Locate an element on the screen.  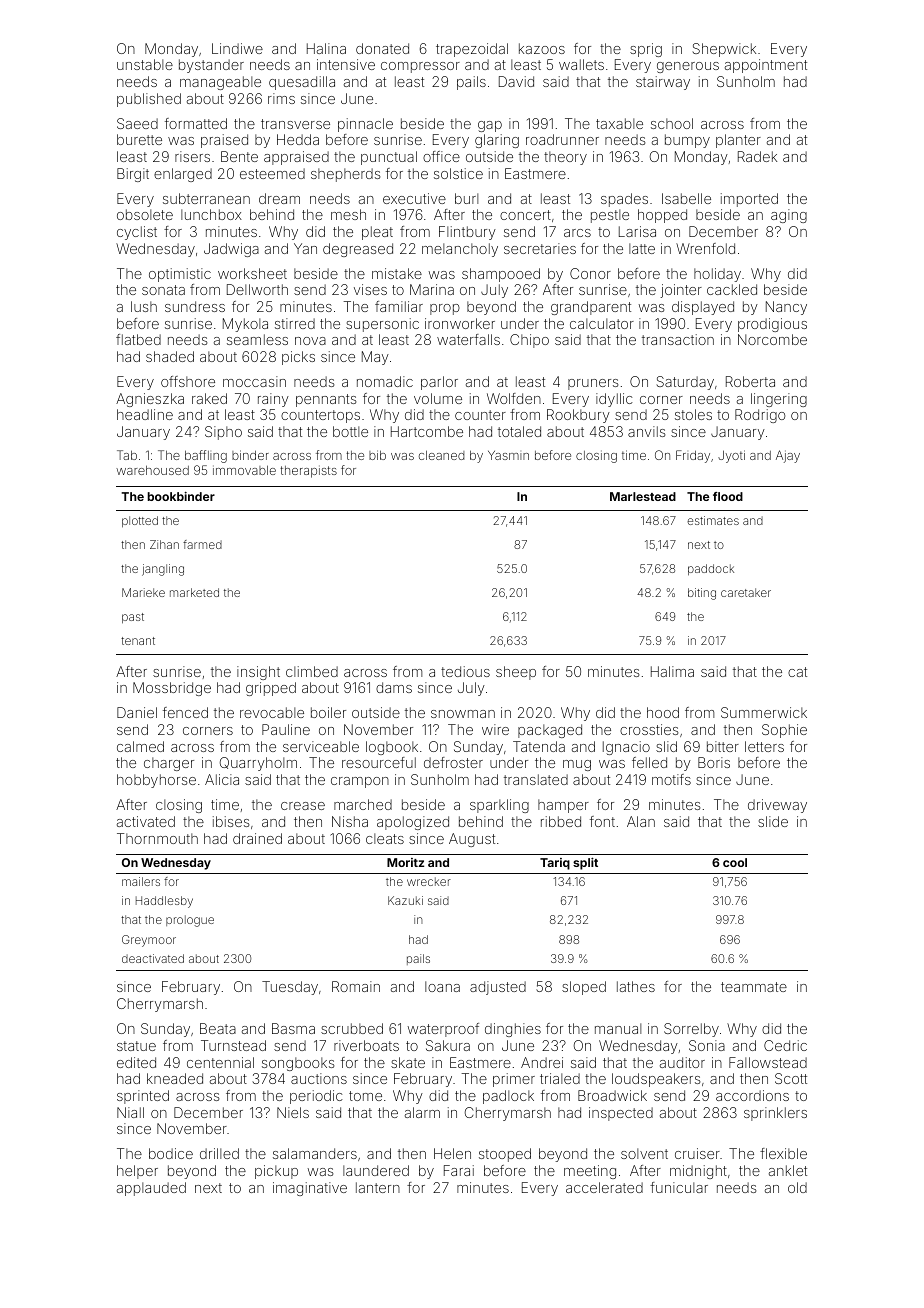
hood is located at coordinates (663, 712).
